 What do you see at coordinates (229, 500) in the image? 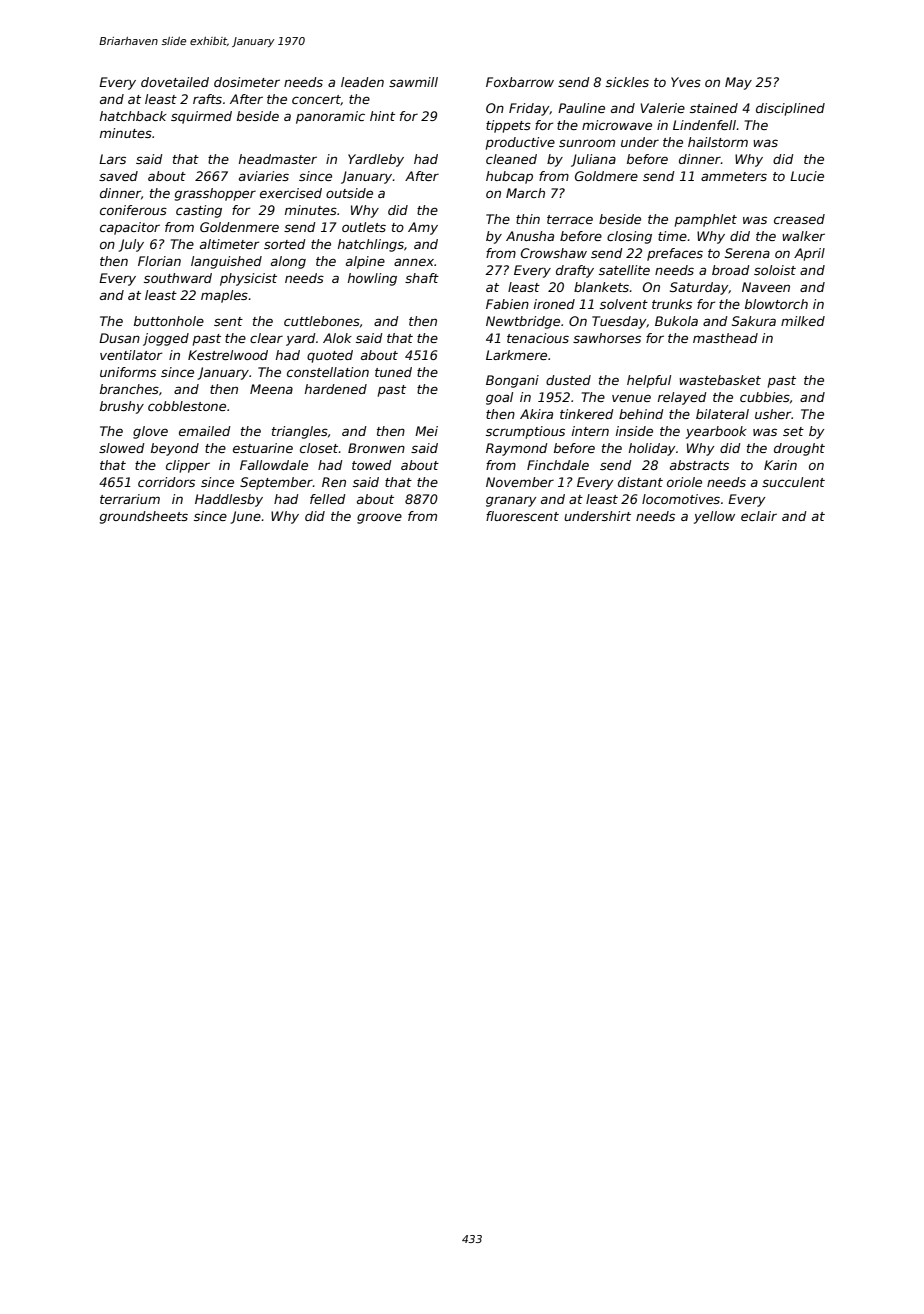
I see `Haddlesby` at bounding box center [229, 500].
